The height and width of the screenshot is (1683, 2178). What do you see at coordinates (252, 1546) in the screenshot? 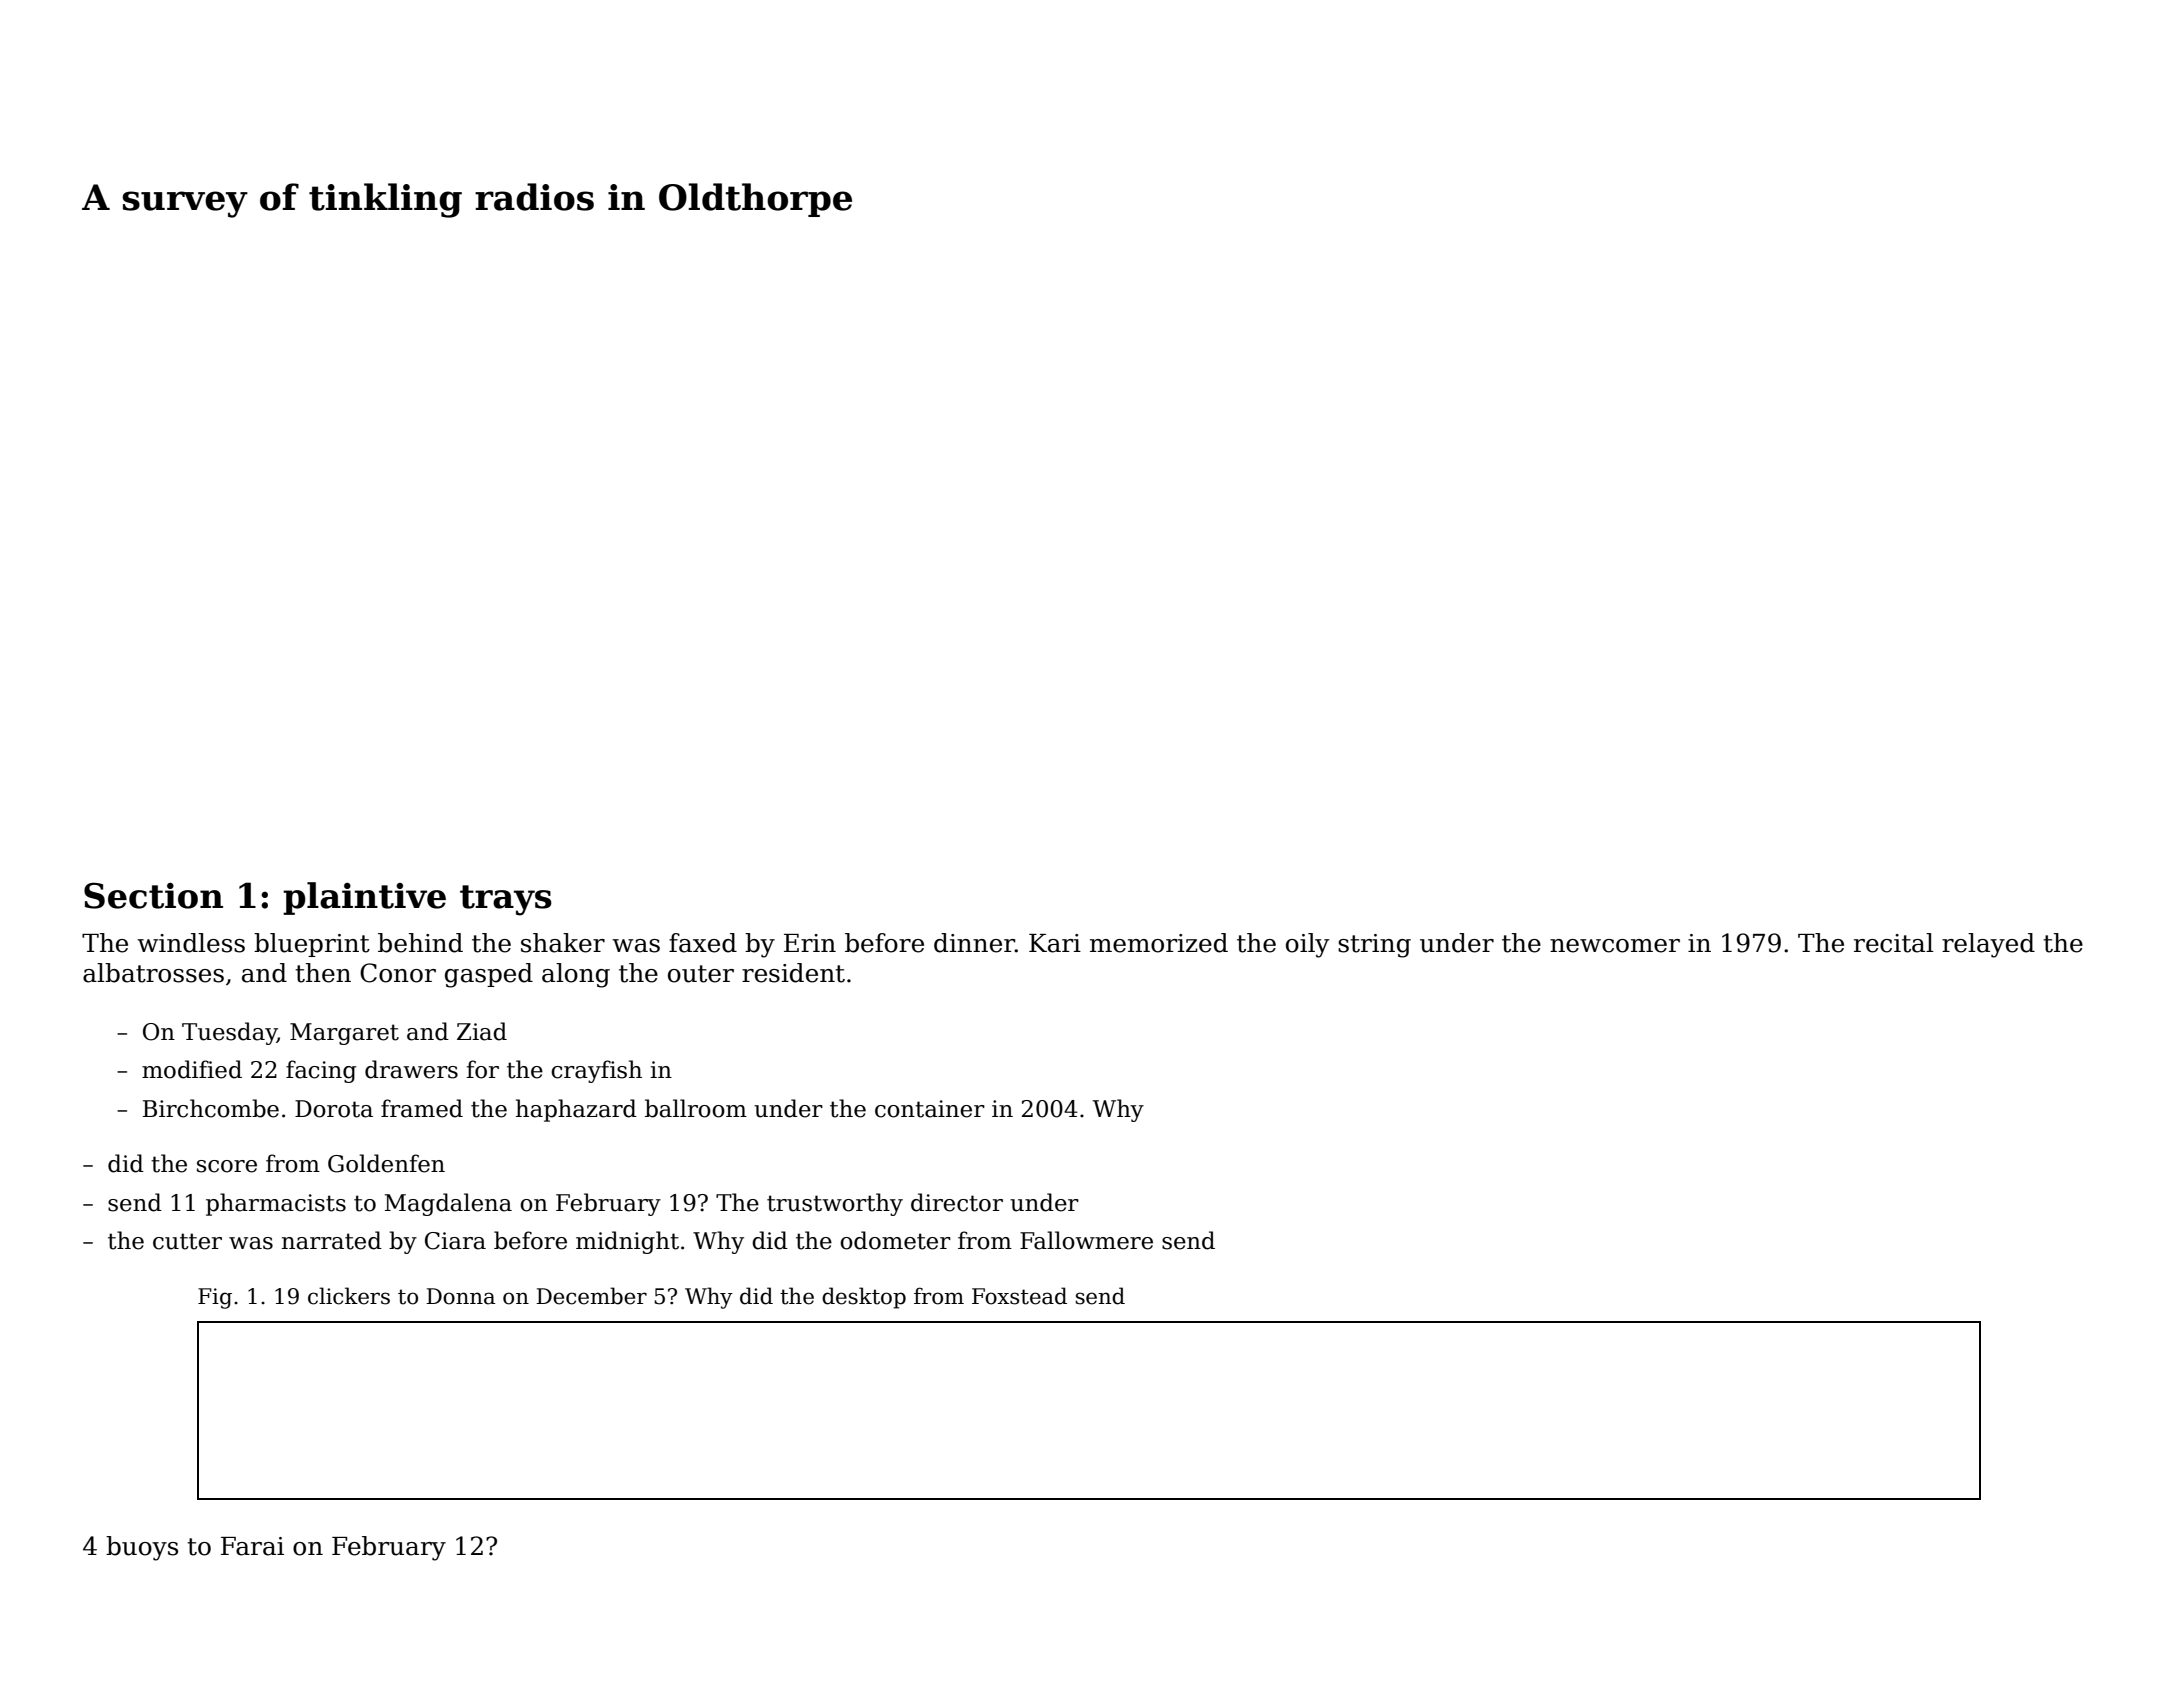
I see `Farai` at bounding box center [252, 1546].
